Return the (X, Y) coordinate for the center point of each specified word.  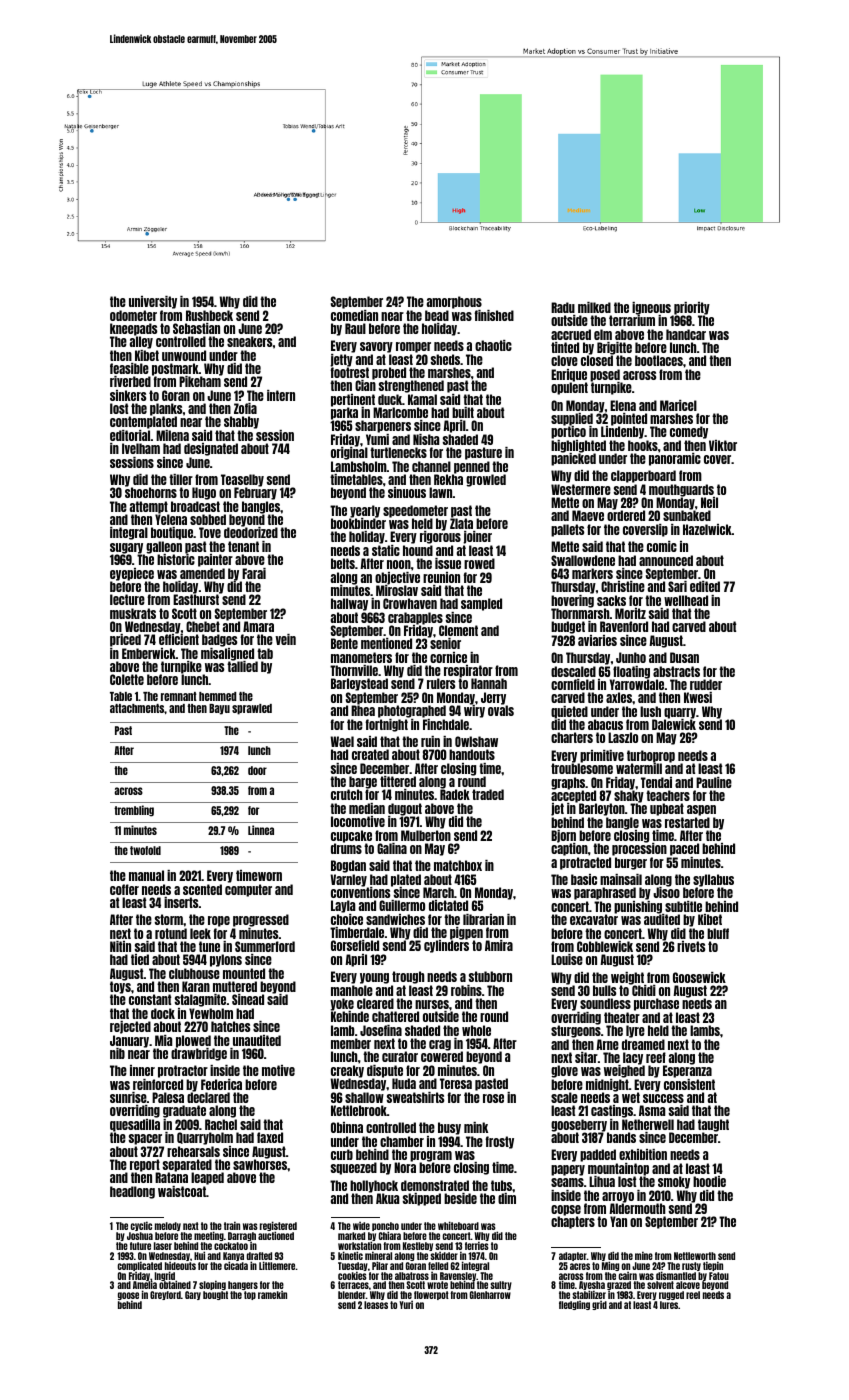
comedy (689, 432)
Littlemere (277, 1265)
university (153, 302)
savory (376, 347)
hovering (572, 601)
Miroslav (397, 590)
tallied (242, 666)
